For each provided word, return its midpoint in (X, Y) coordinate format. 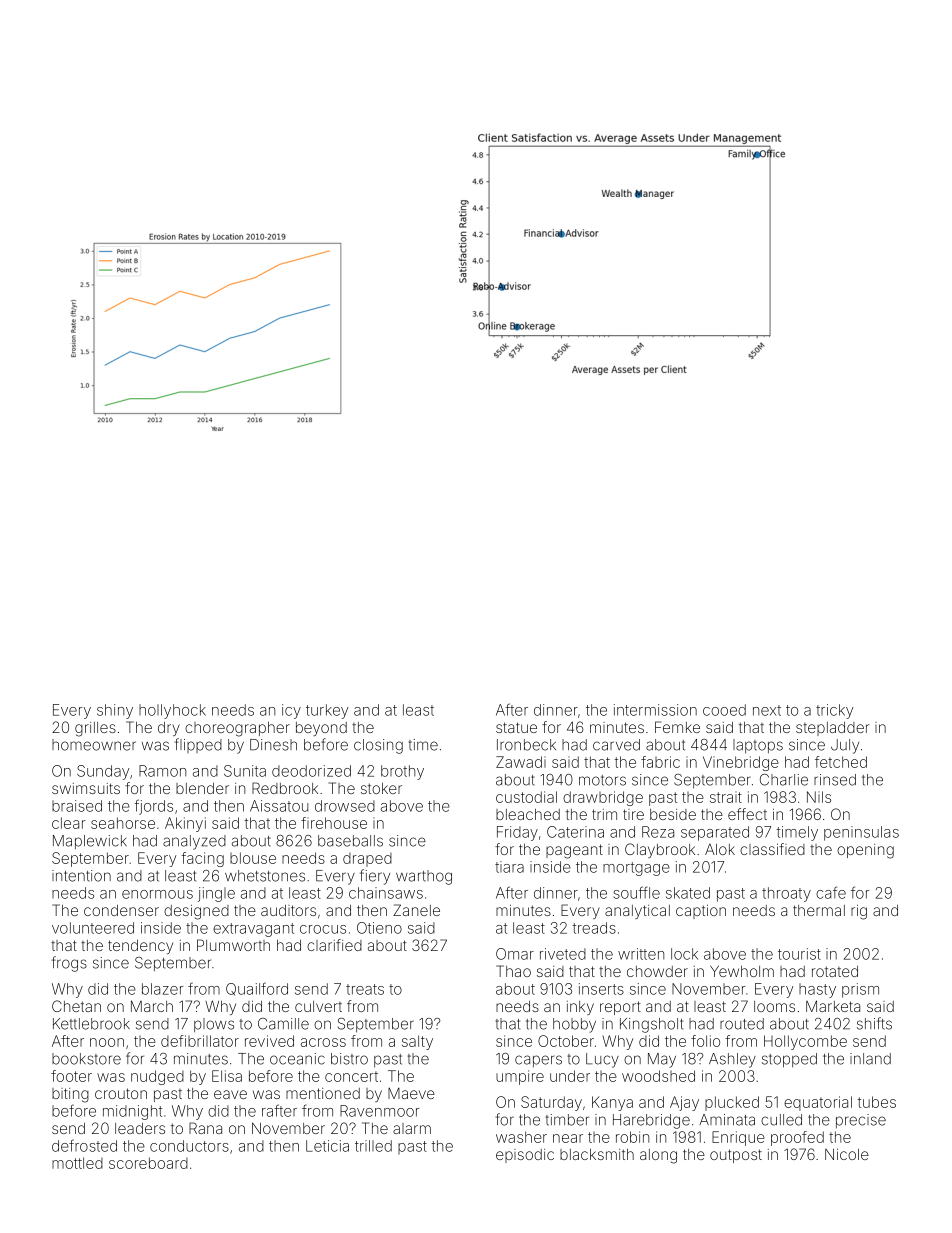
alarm (412, 1128)
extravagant (253, 930)
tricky (834, 711)
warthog (424, 877)
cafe (831, 892)
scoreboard (148, 1163)
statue (516, 727)
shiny (115, 711)
